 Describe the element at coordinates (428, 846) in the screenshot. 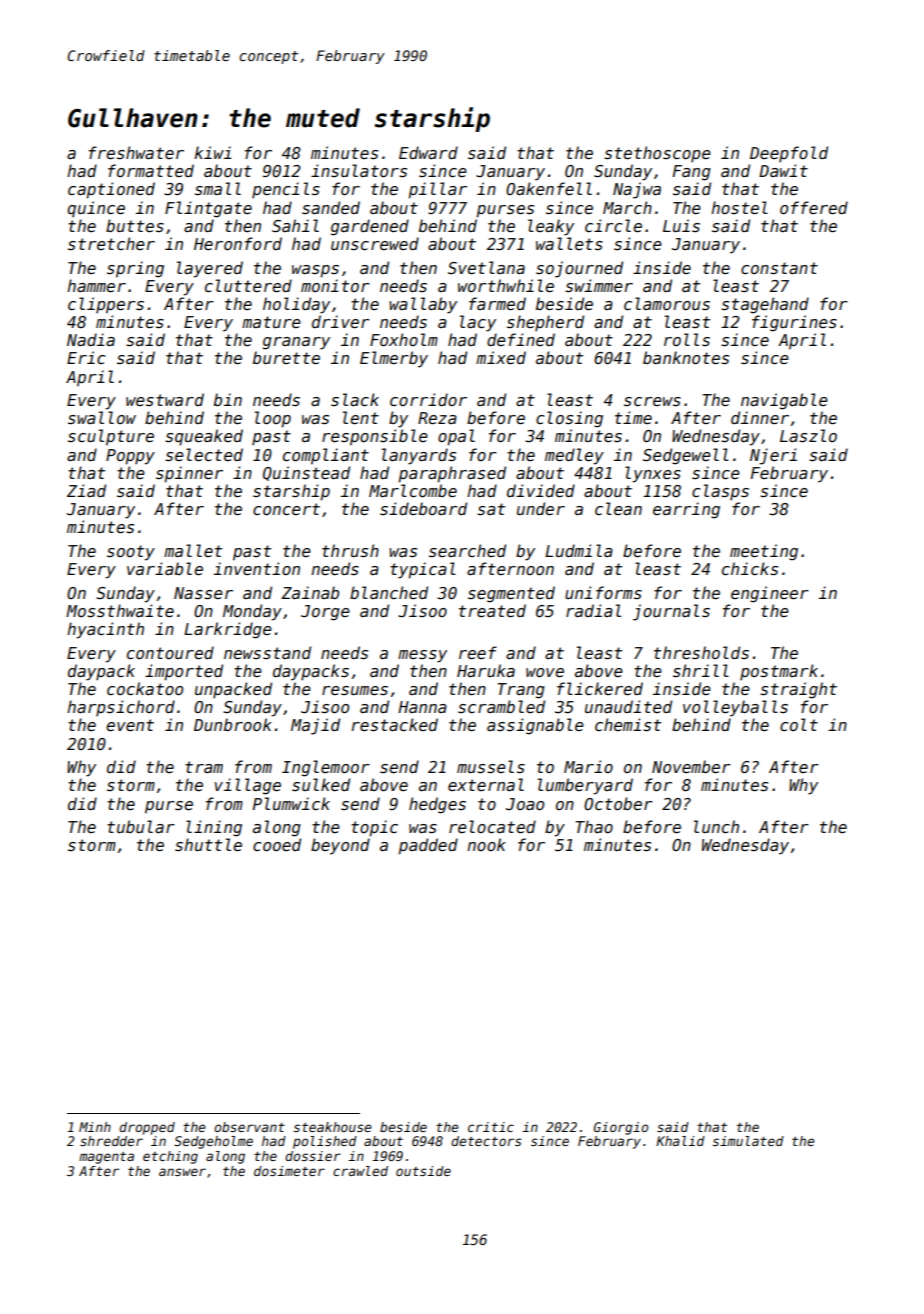

I see `padded` at that location.
